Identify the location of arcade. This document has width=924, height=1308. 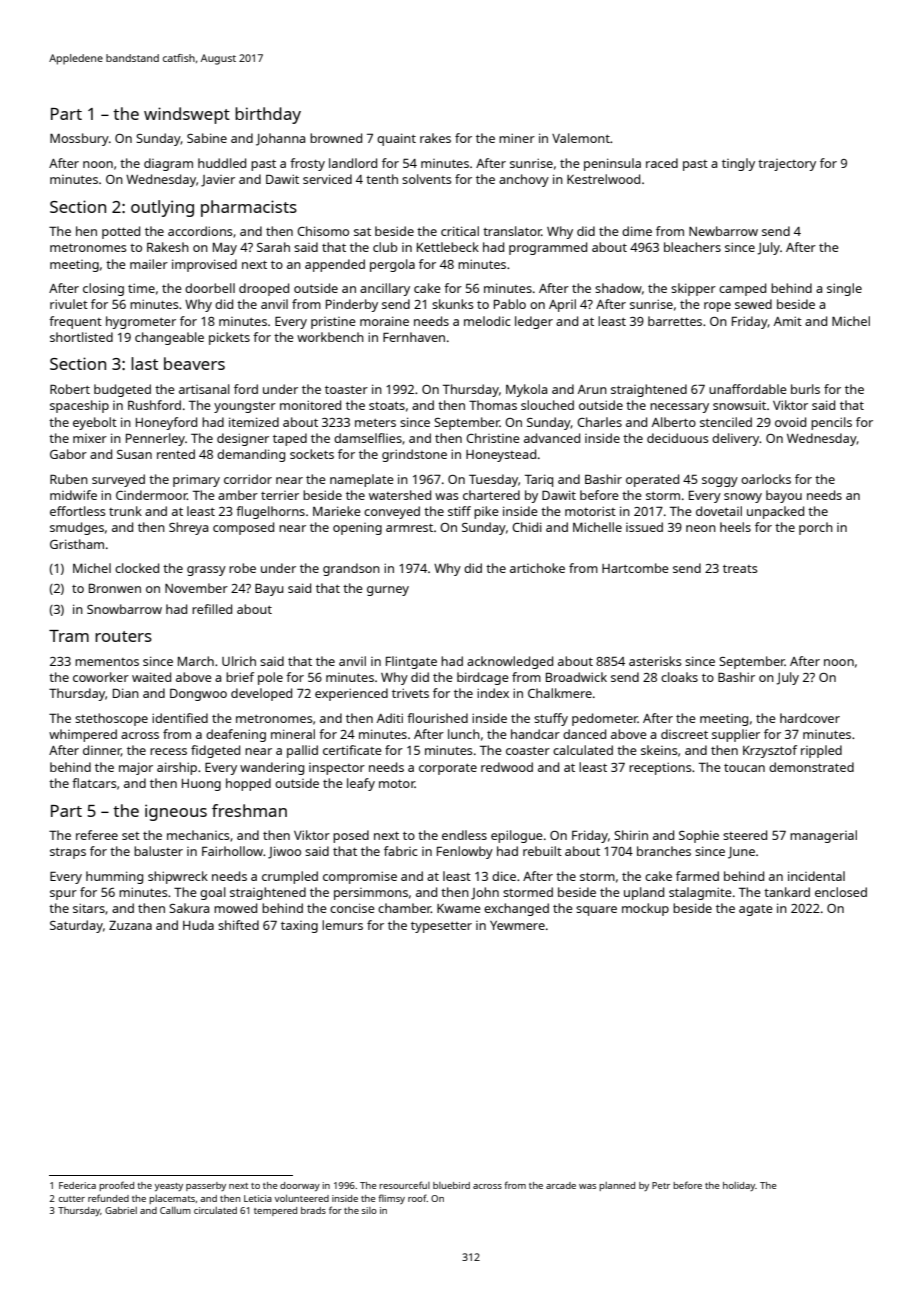
(561, 1185).
